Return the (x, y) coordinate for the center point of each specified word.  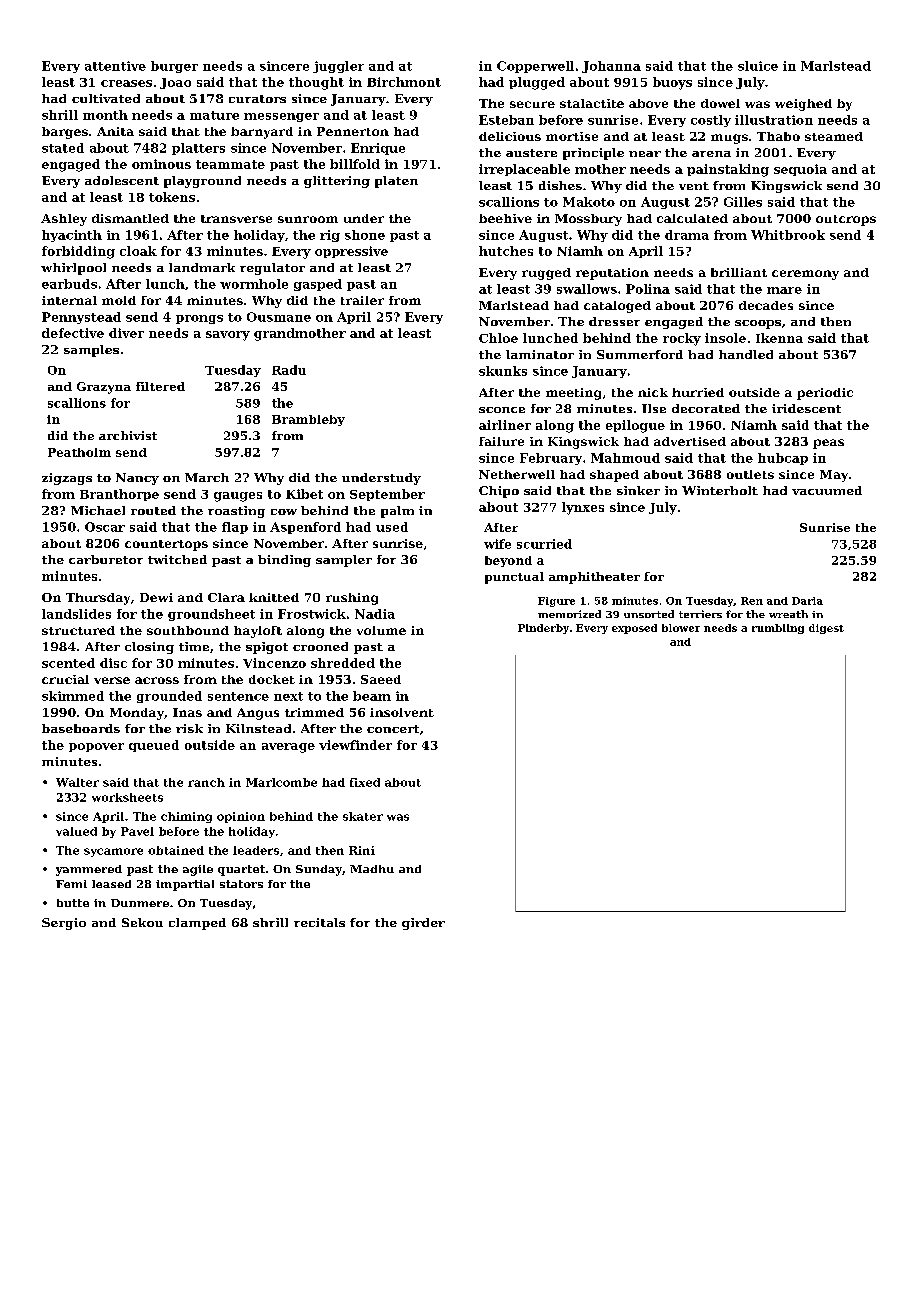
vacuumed (827, 490)
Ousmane (279, 317)
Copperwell (535, 67)
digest (826, 629)
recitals (319, 922)
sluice (758, 66)
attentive (115, 66)
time (194, 646)
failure (501, 441)
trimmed (314, 712)
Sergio (64, 924)
